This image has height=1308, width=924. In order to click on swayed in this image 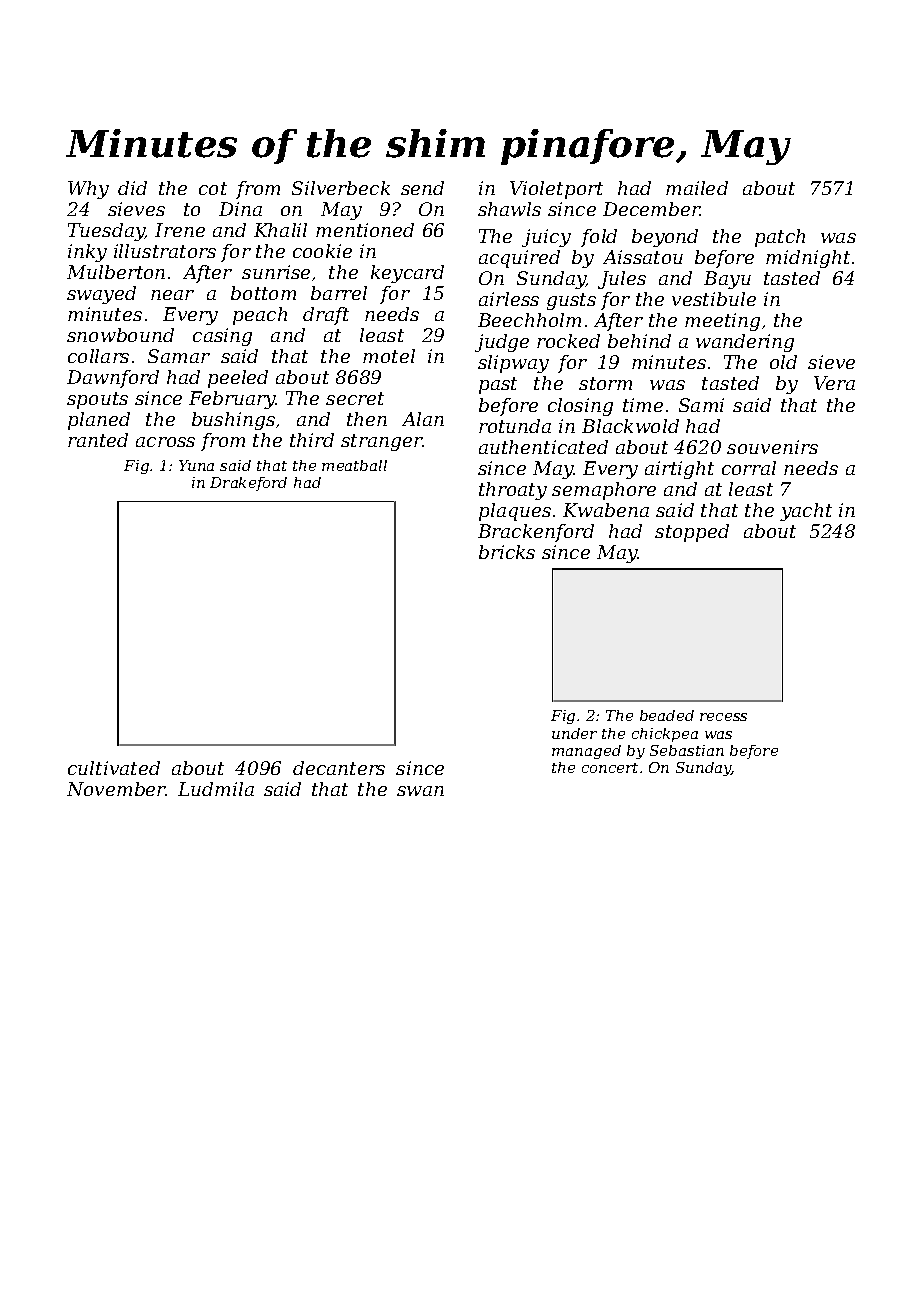, I will do `click(101, 295)`.
